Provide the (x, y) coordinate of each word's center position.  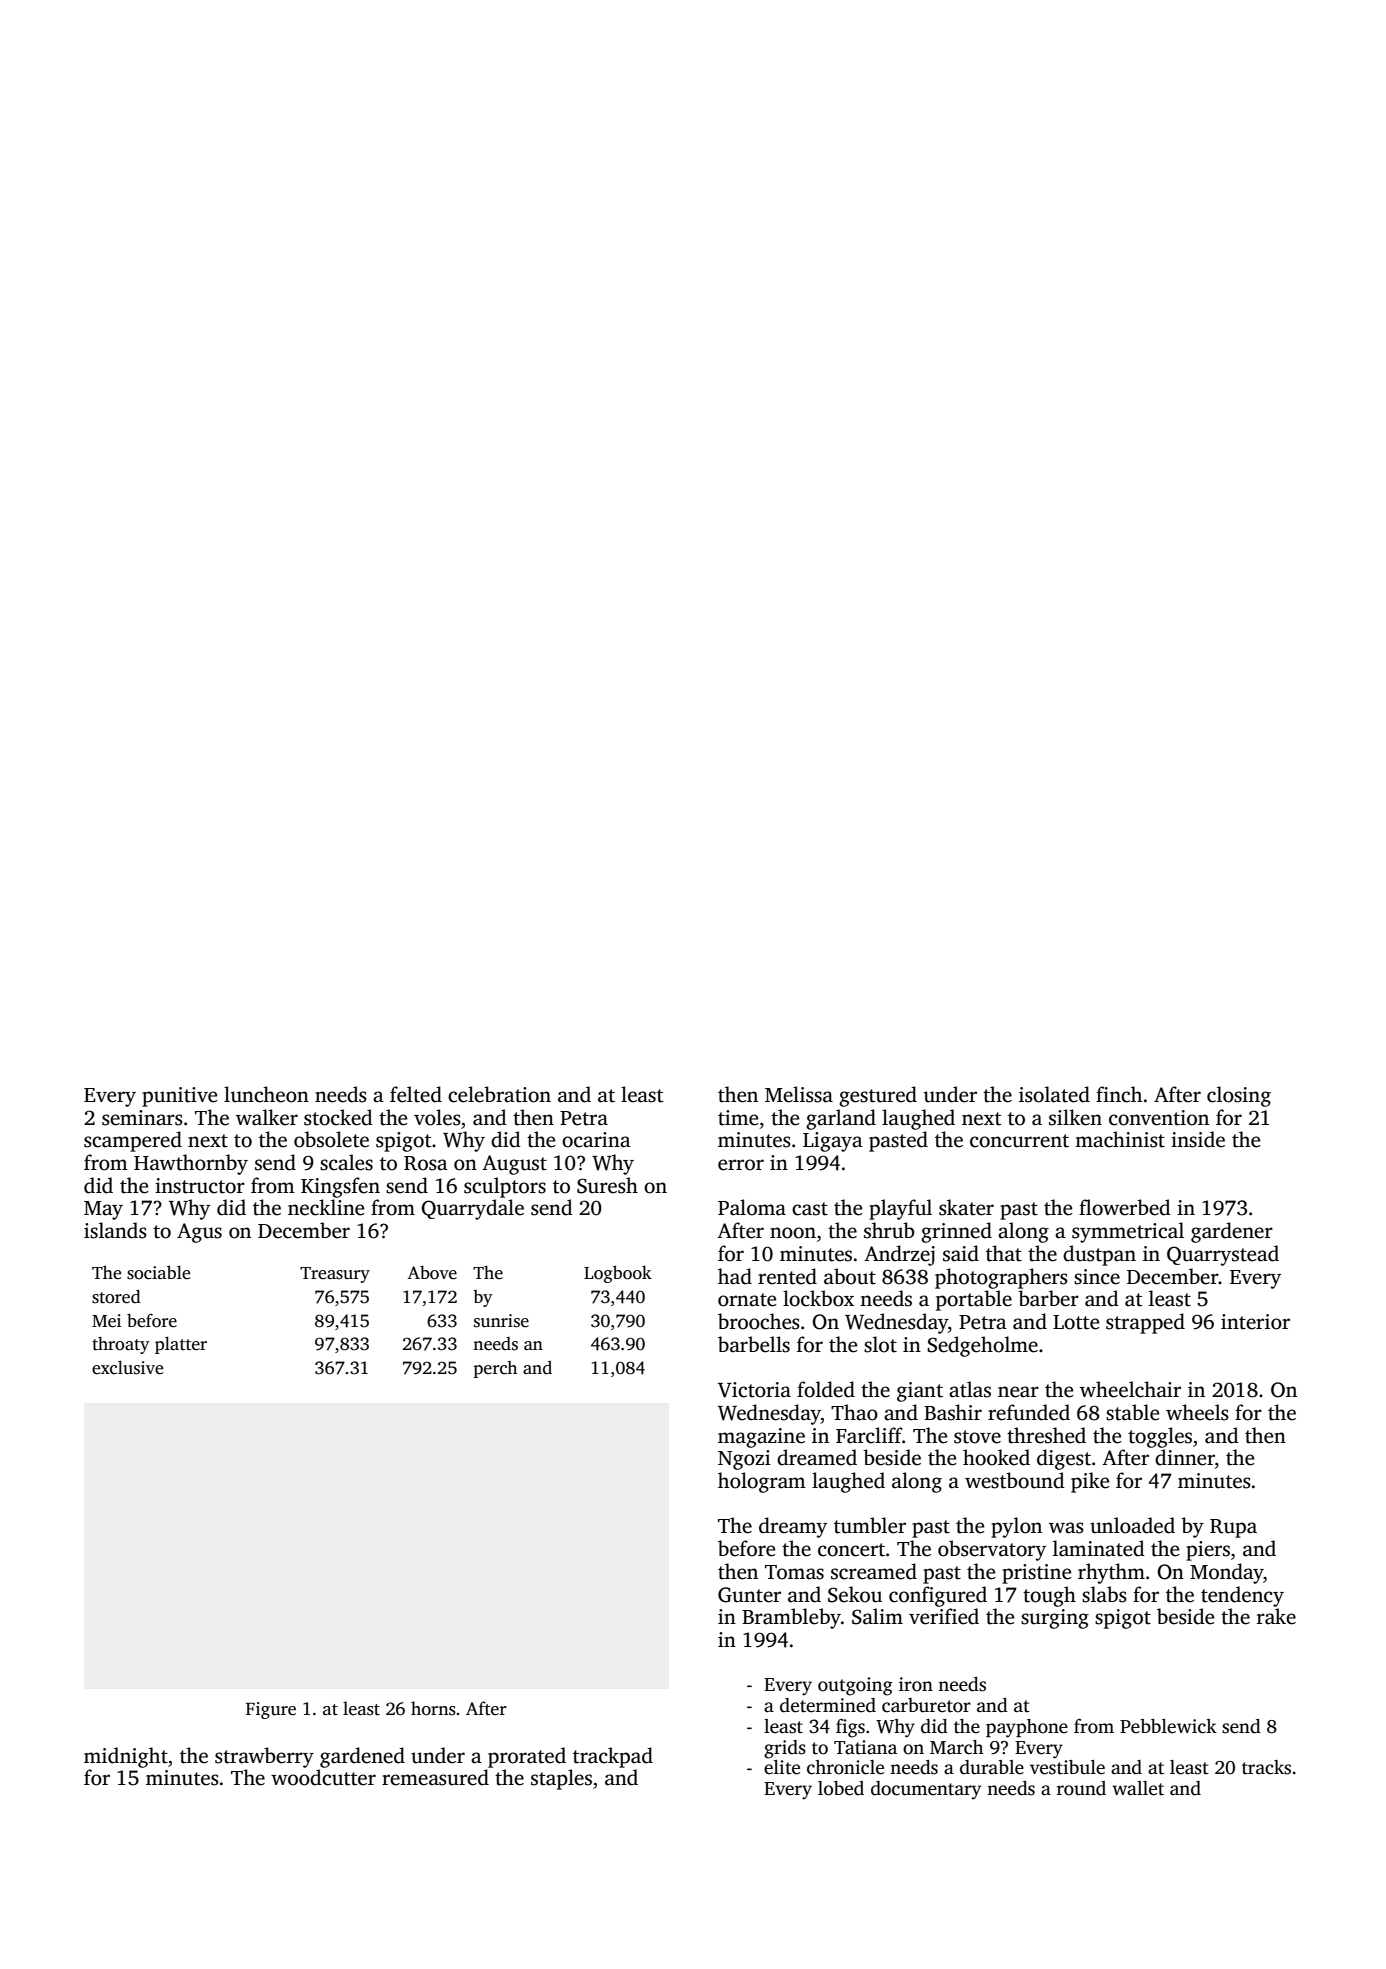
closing (1239, 1096)
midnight (126, 1757)
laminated (1099, 1548)
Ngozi (744, 1460)
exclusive (127, 1367)
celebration (499, 1094)
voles (437, 1117)
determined (828, 1705)
